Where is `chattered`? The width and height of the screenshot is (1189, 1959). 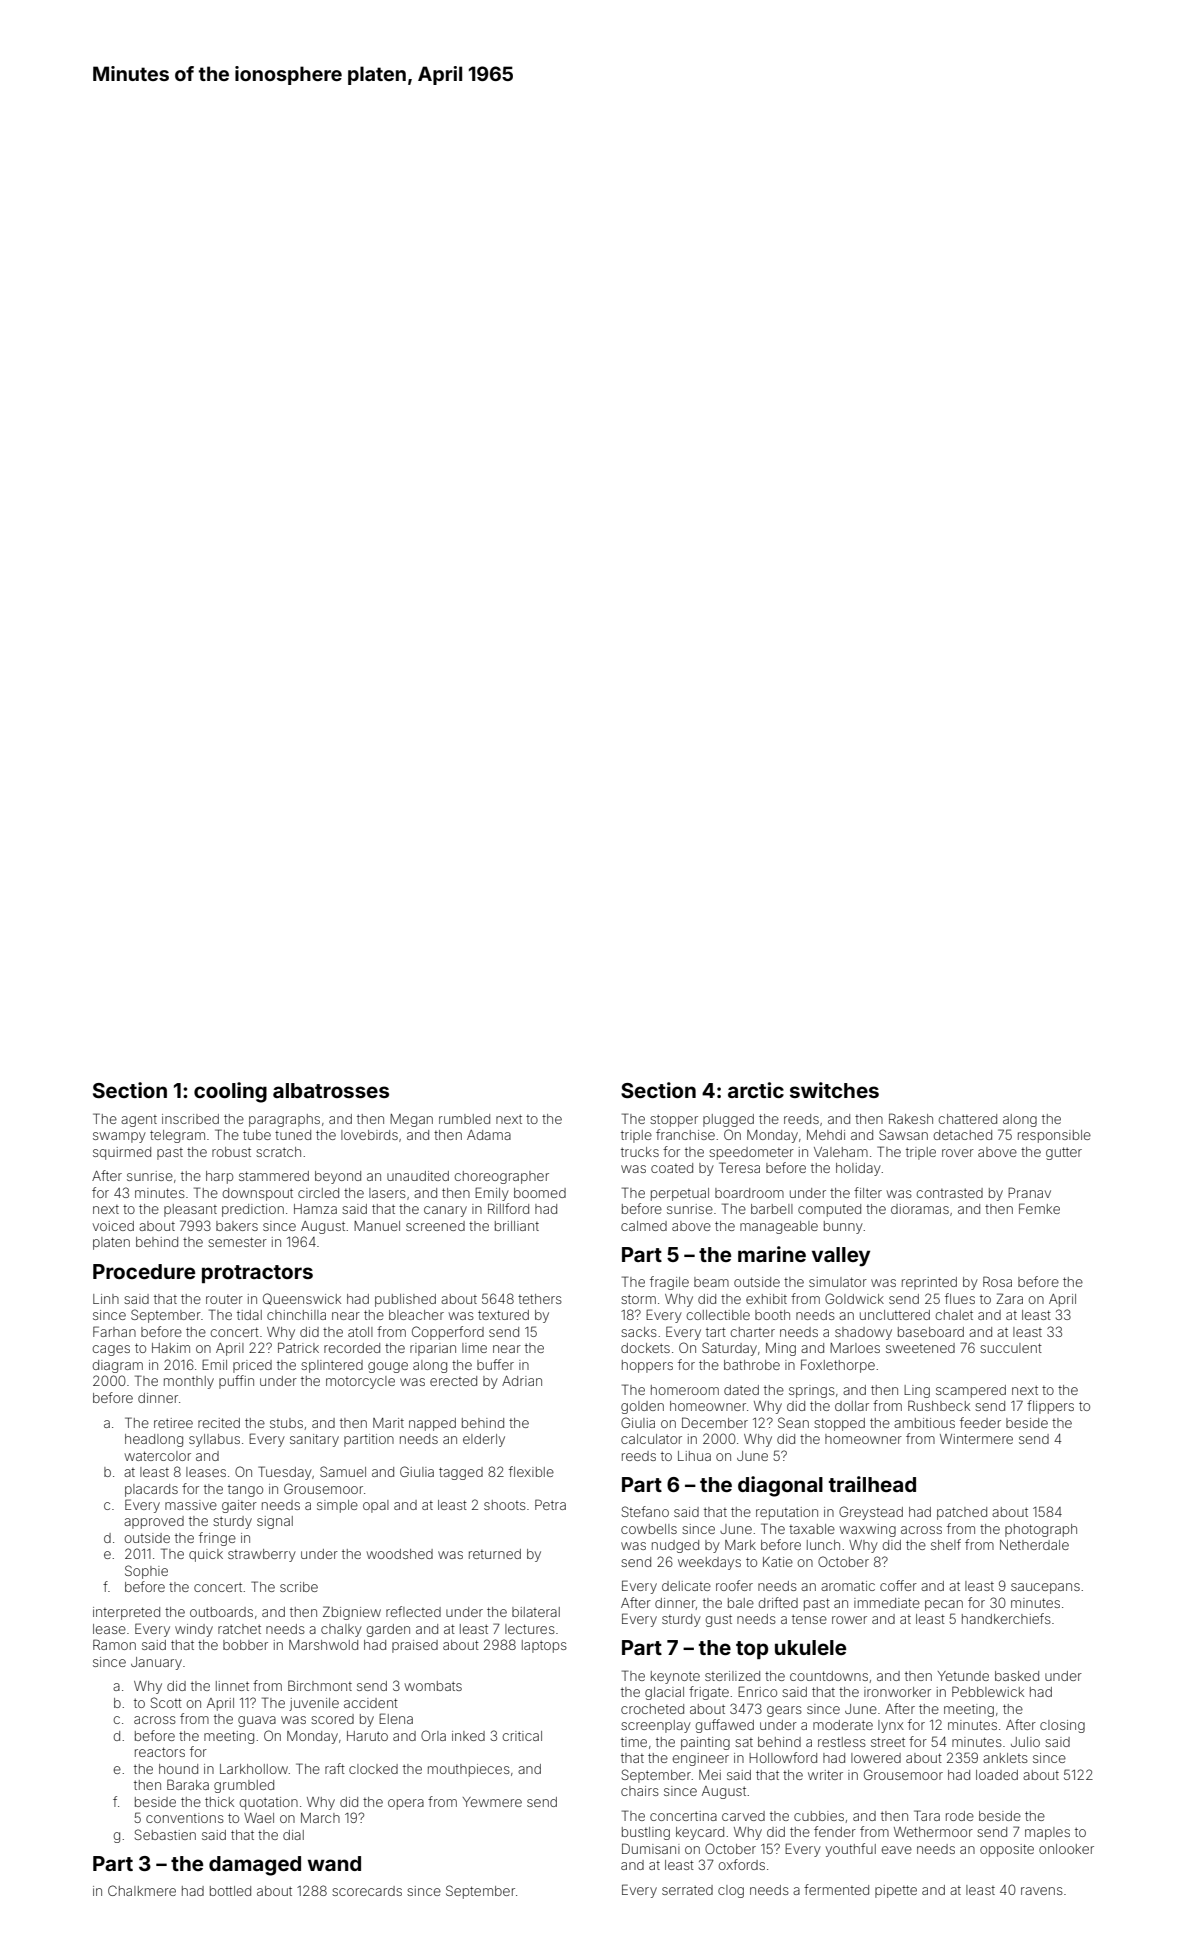
chattered is located at coordinates (968, 1119).
